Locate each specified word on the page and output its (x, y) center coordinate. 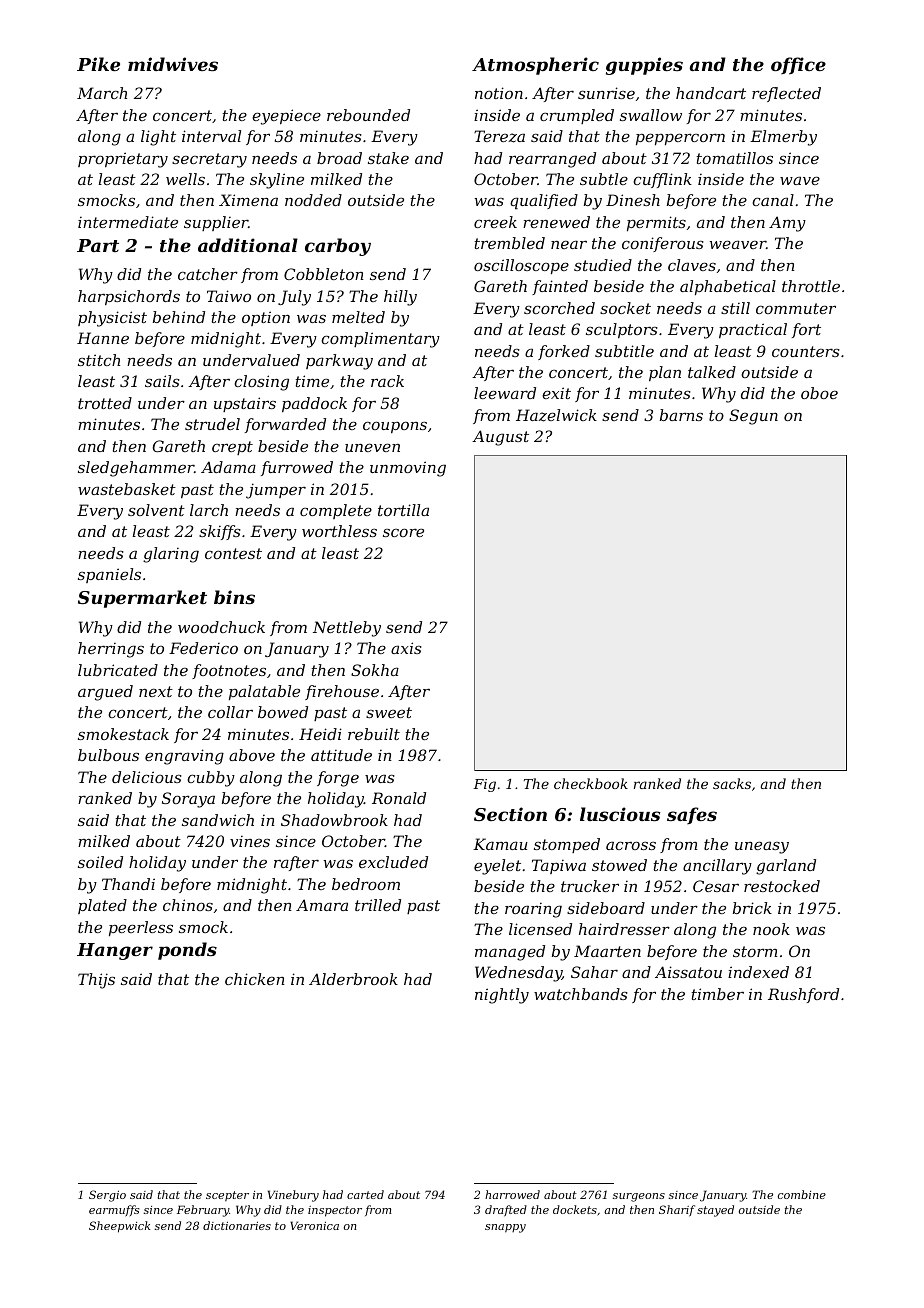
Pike (98, 64)
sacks (732, 783)
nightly (502, 996)
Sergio (107, 1196)
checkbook (591, 783)
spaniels (109, 575)
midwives (173, 64)
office (798, 66)
